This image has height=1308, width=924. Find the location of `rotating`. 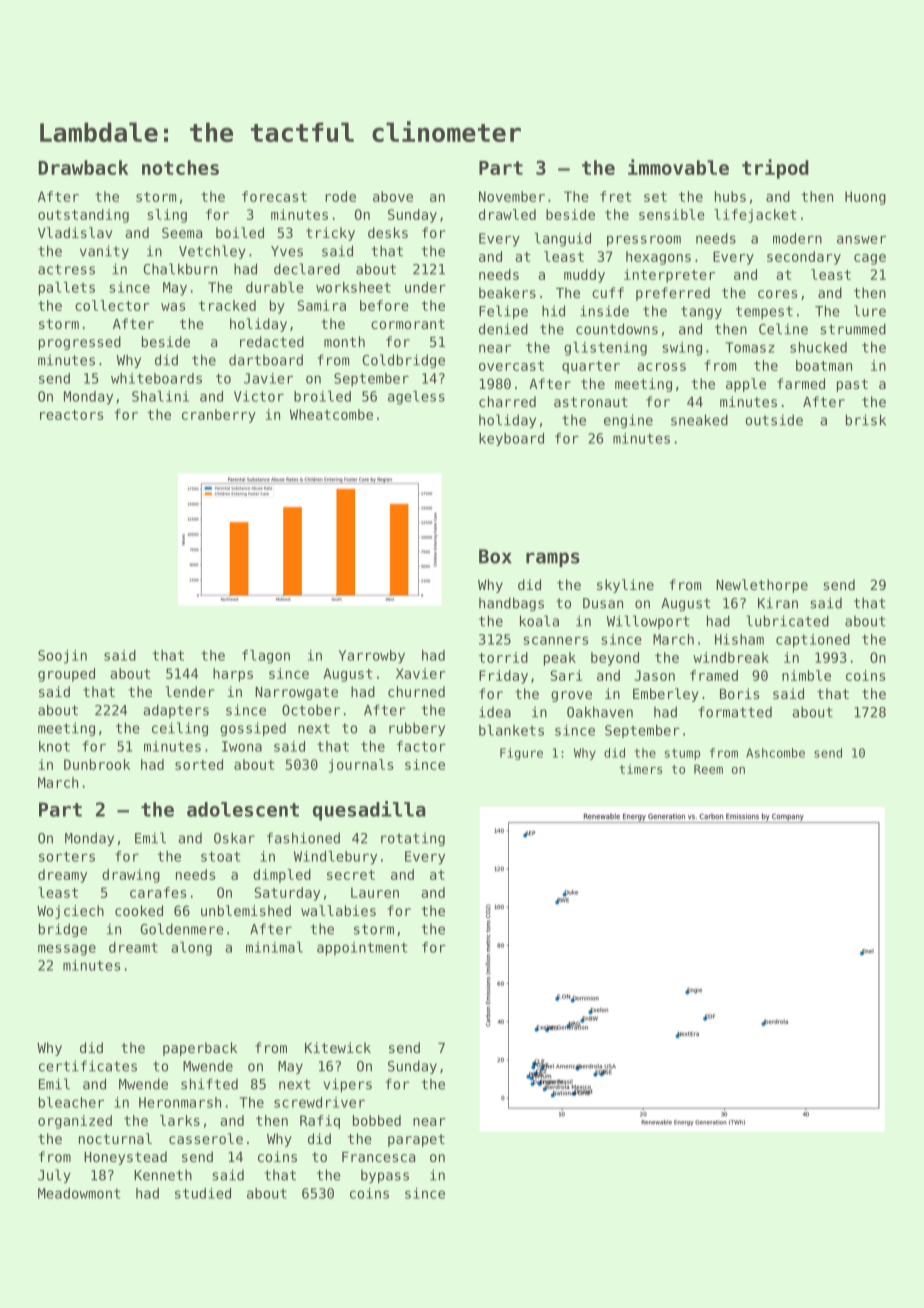

rotating is located at coordinates (413, 839).
